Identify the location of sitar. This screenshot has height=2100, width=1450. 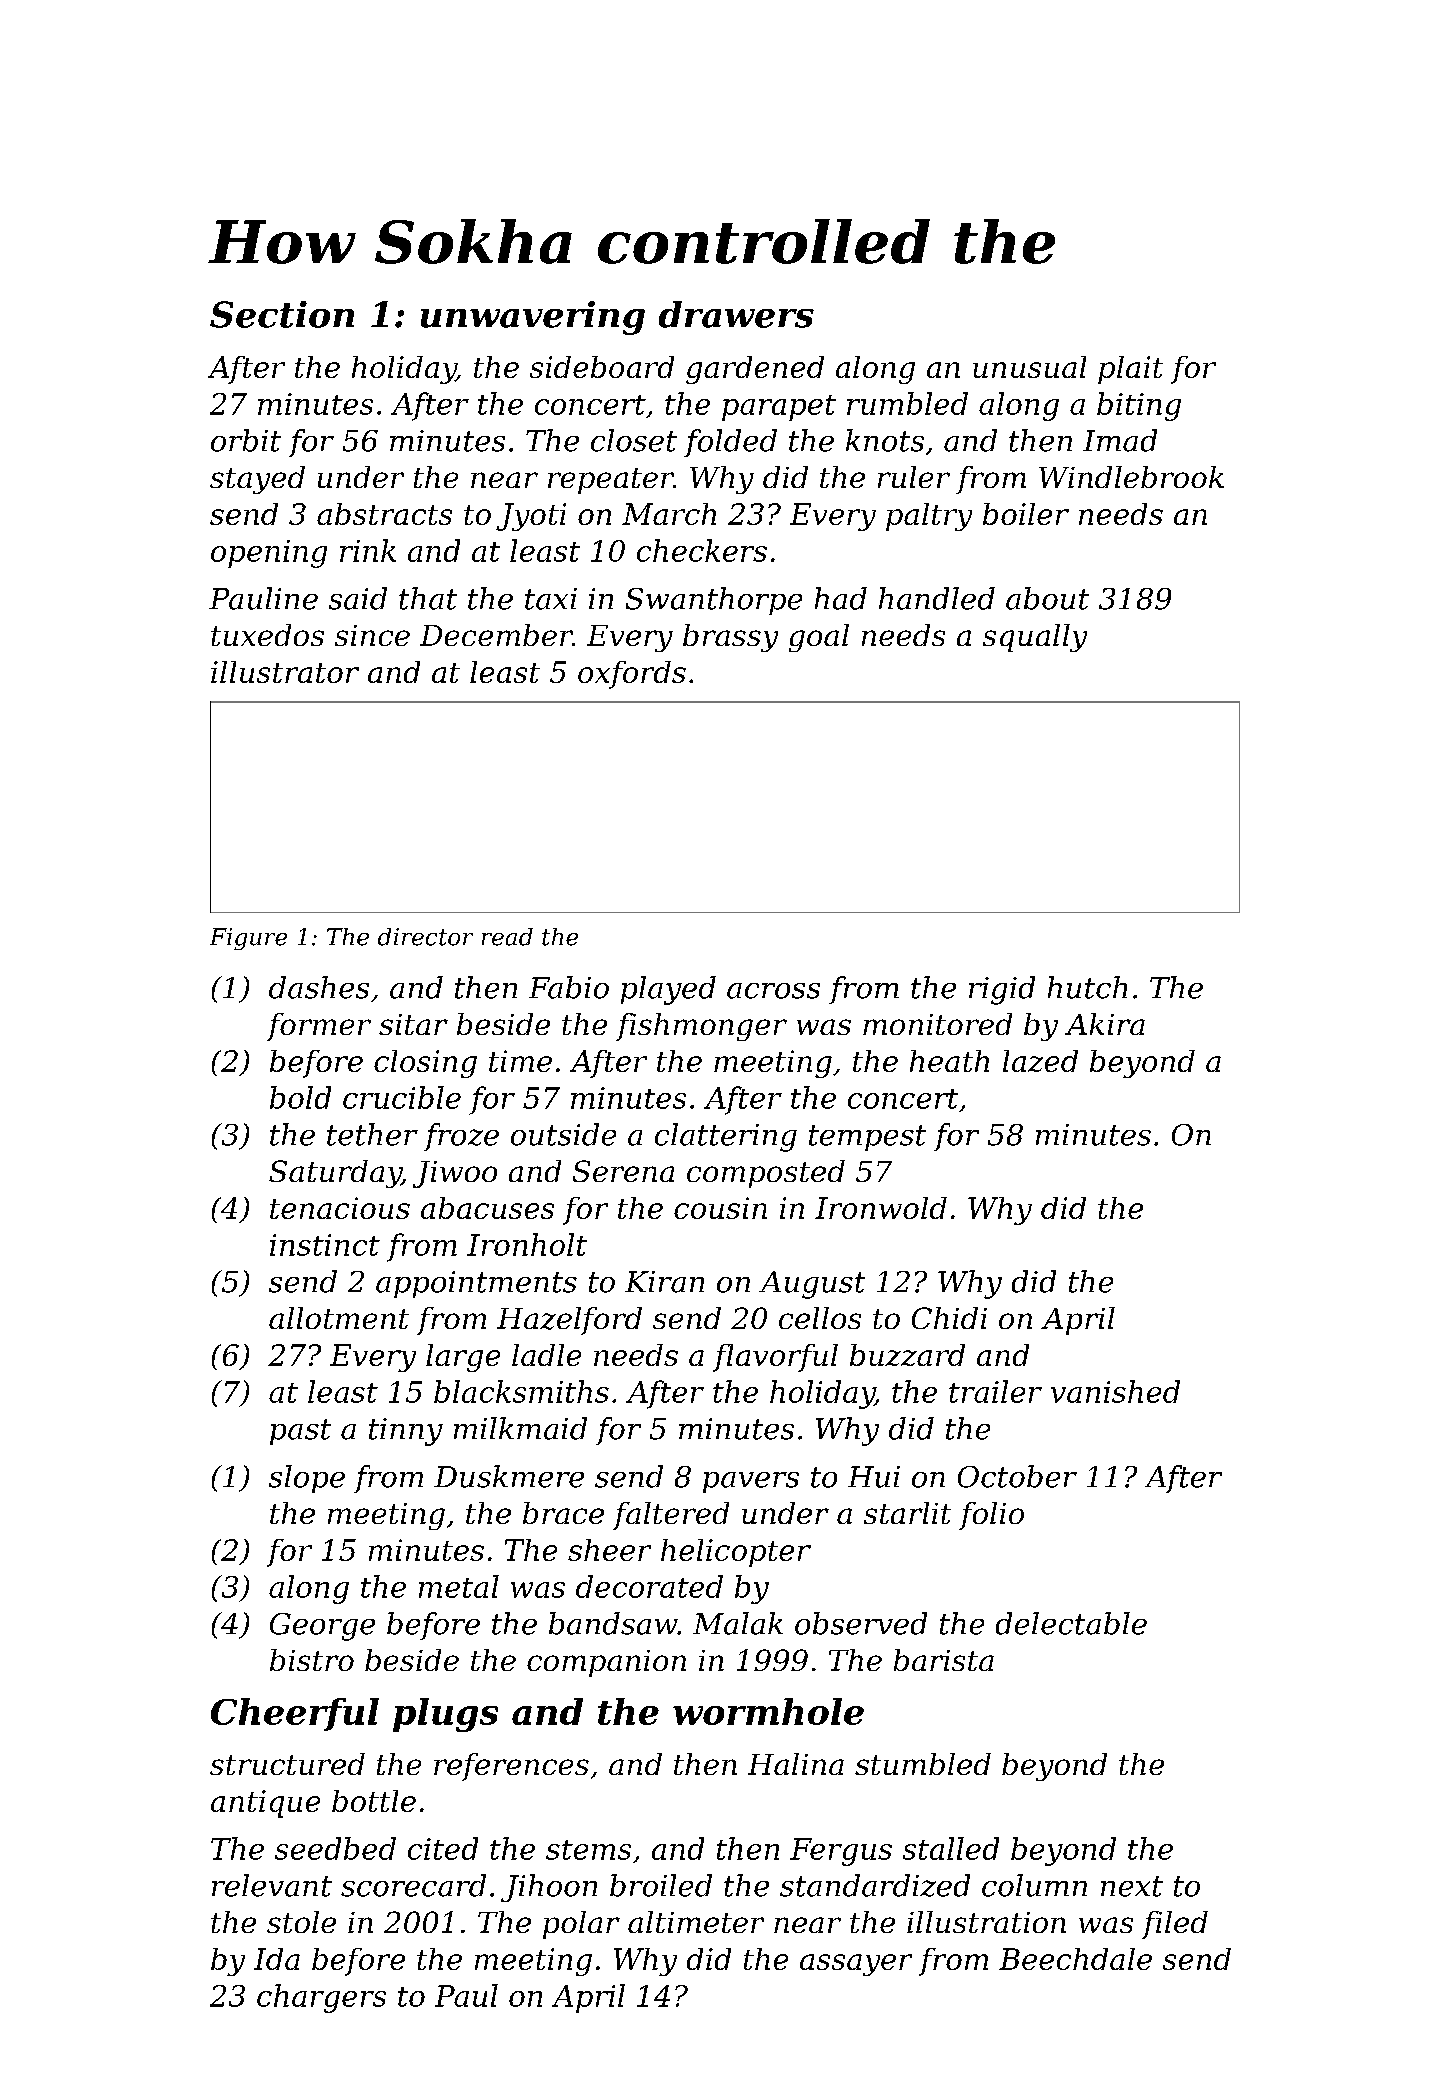
(413, 1024).
